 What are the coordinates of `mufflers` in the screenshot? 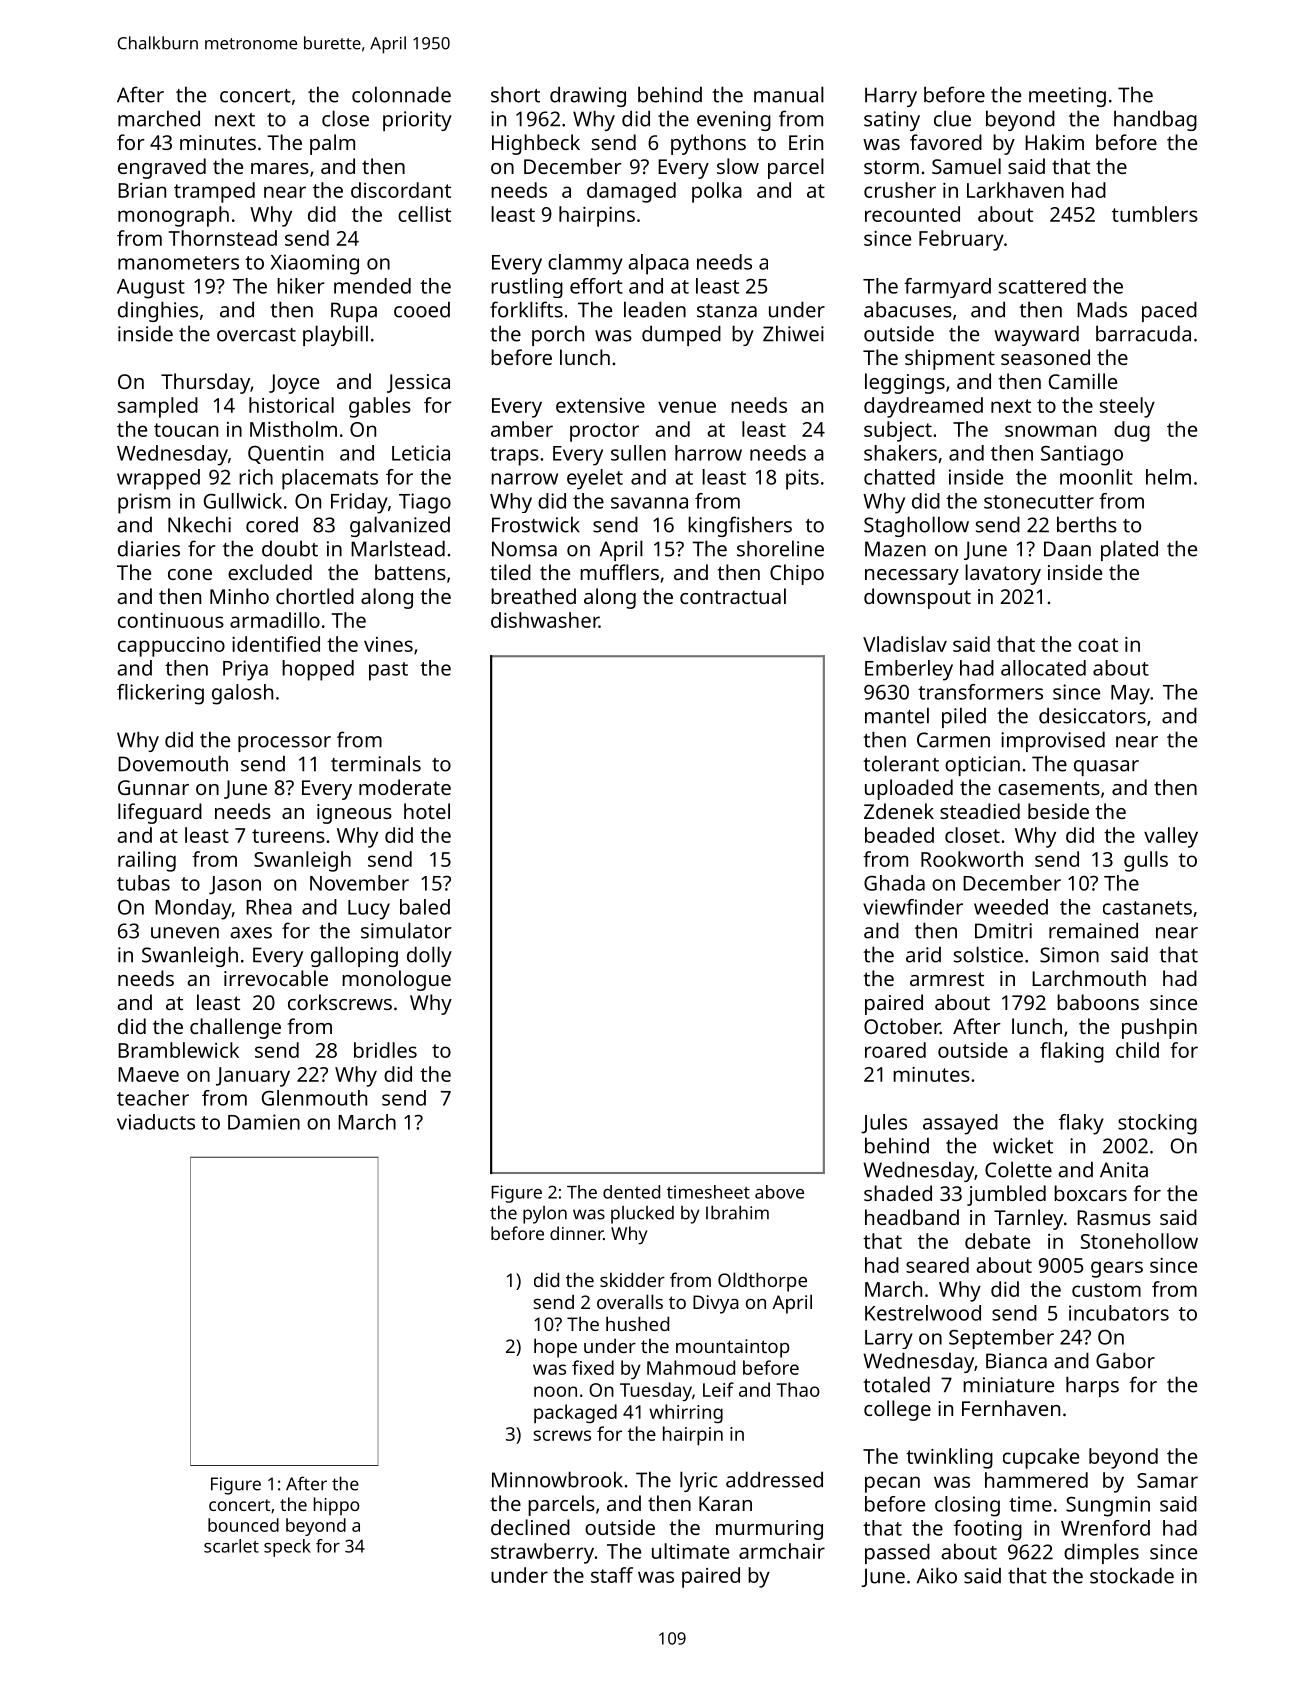 It's located at (619, 572).
